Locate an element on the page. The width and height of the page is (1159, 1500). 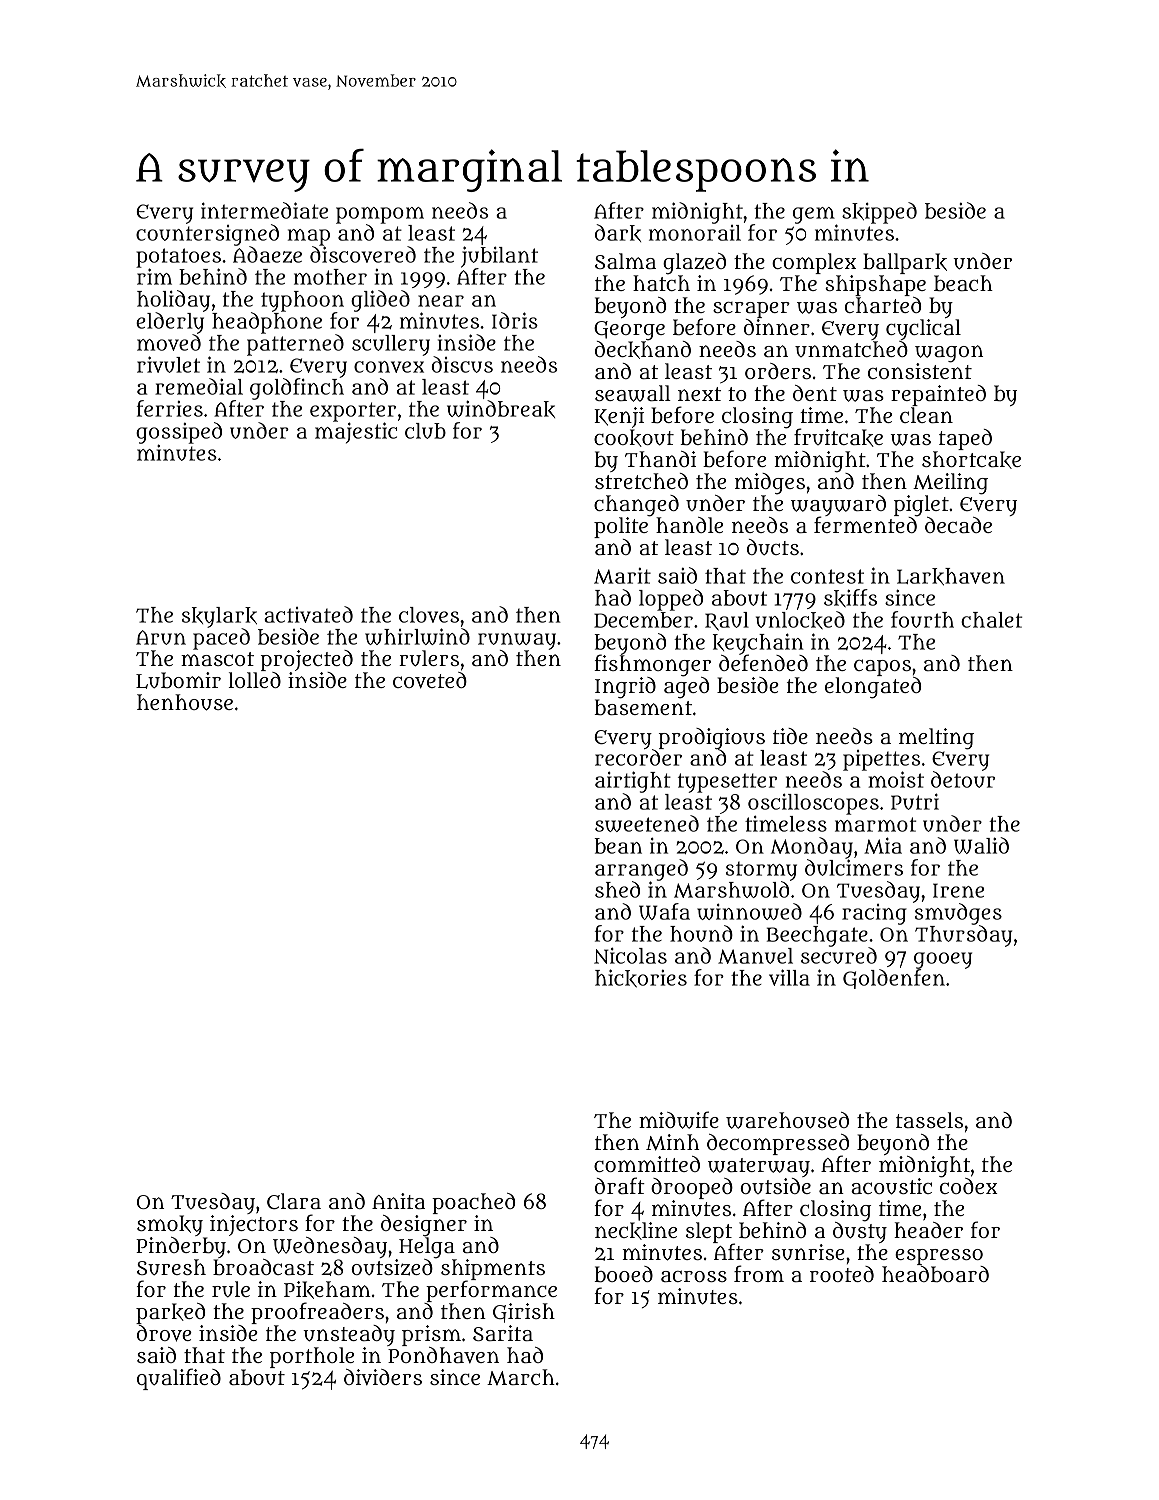
dark is located at coordinates (618, 233).
